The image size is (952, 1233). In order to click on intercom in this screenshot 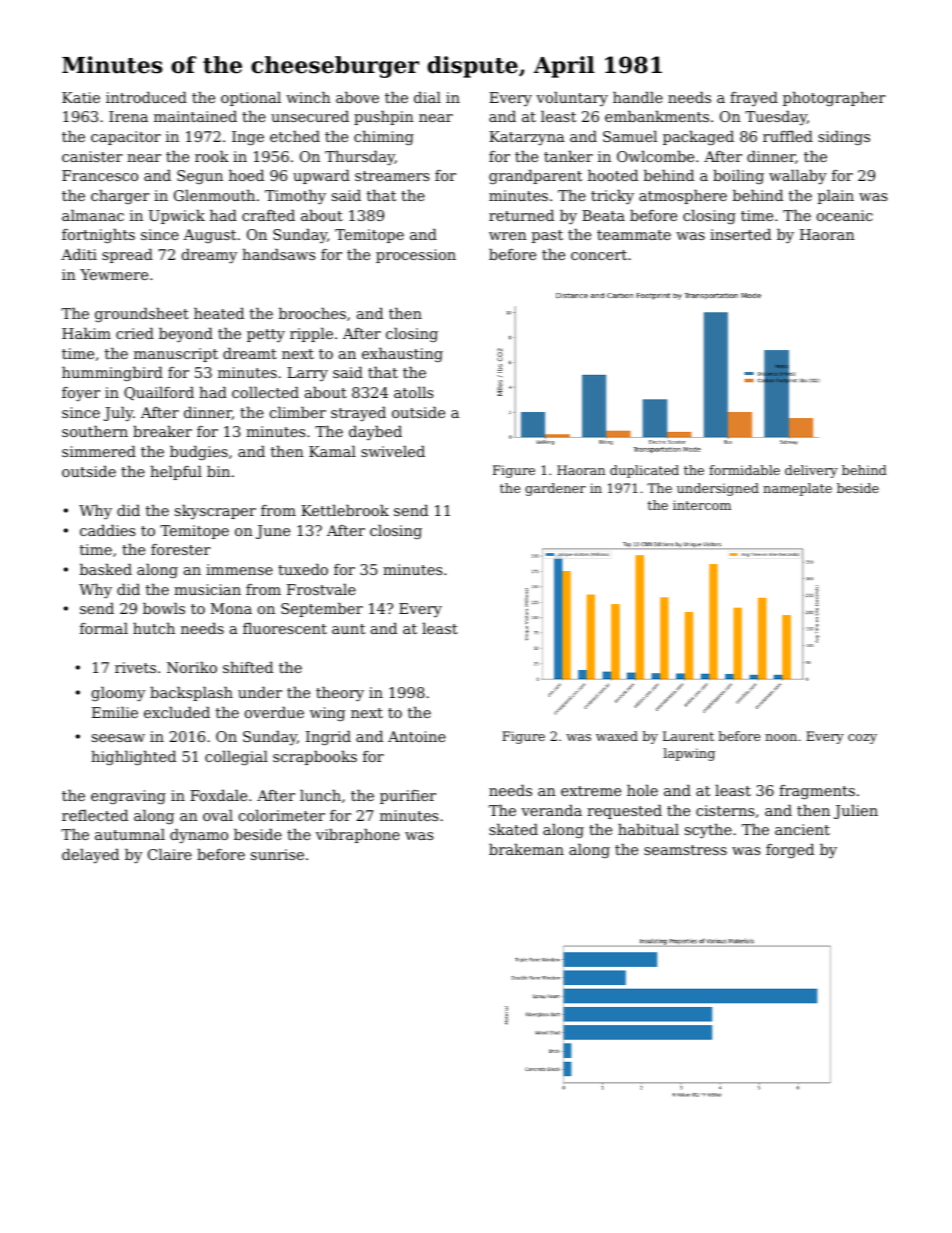, I will do `click(702, 505)`.
